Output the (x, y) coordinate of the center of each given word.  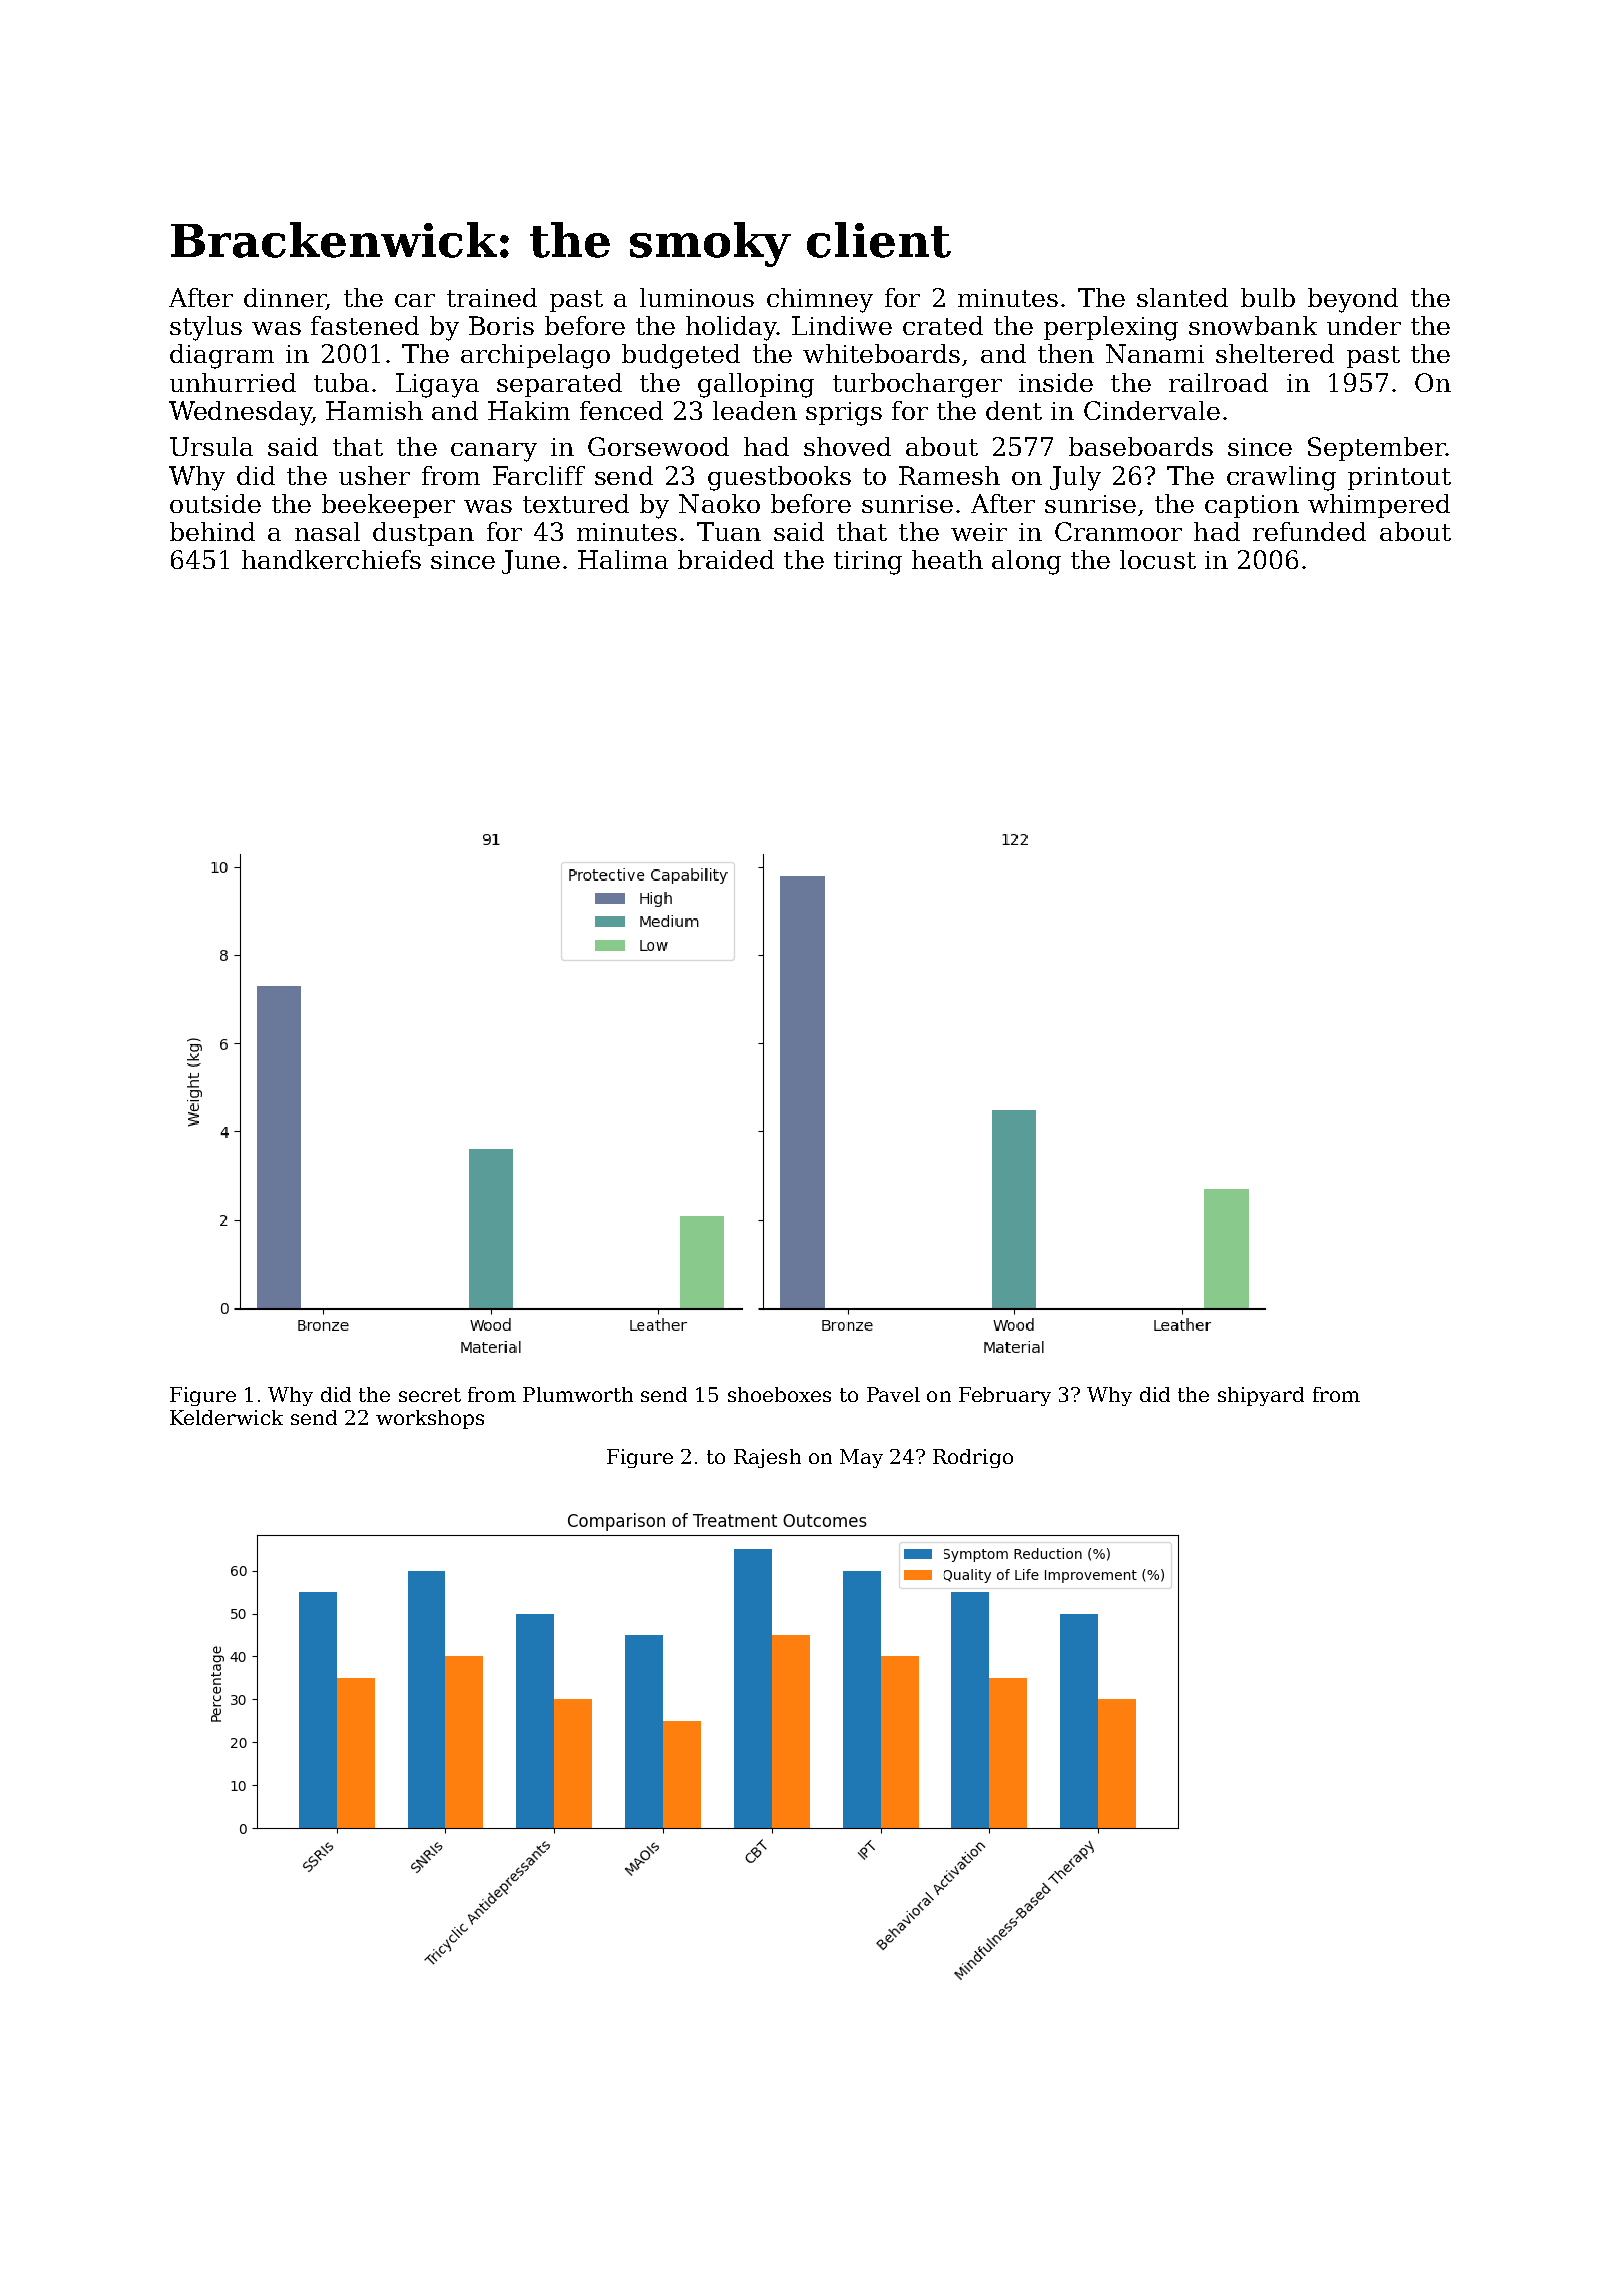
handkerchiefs (331, 559)
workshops (430, 1419)
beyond (1353, 300)
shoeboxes (779, 1394)
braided (726, 559)
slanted (1182, 297)
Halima (623, 559)
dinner (285, 299)
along (1026, 562)
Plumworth (578, 1394)
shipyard (1261, 1396)
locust (1158, 559)
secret (430, 1395)
